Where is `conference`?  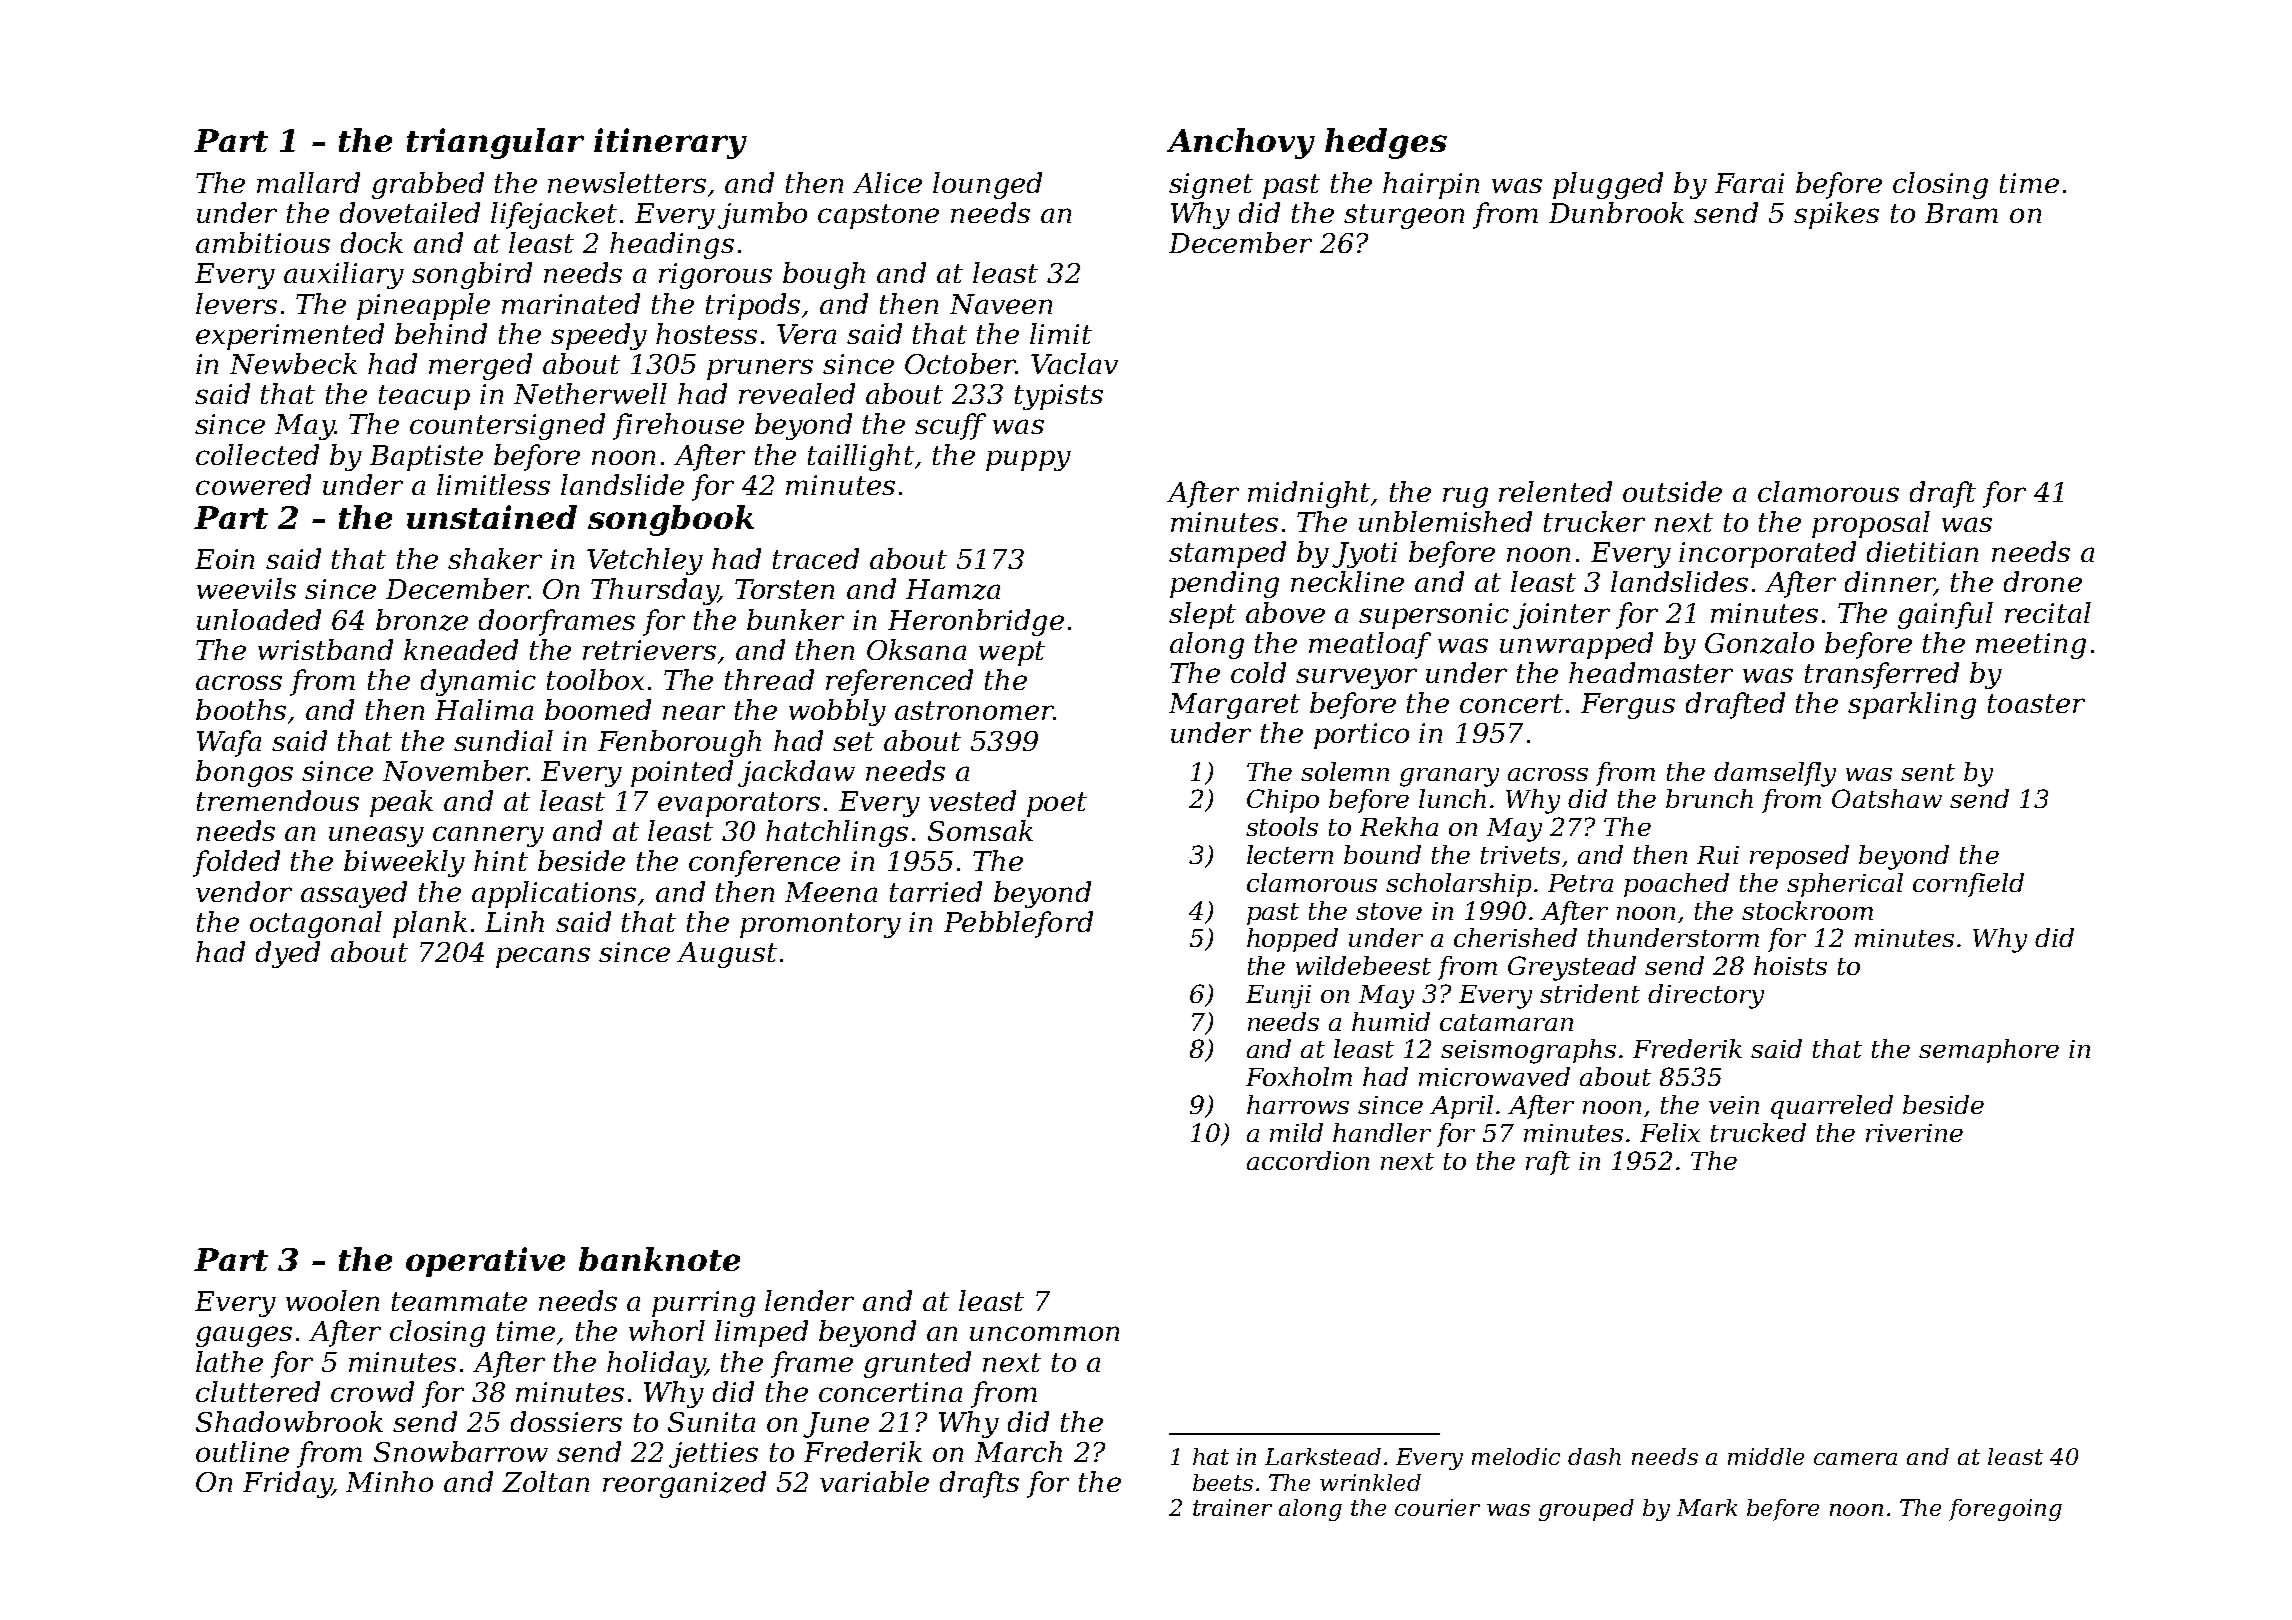
conference is located at coordinates (764, 863).
